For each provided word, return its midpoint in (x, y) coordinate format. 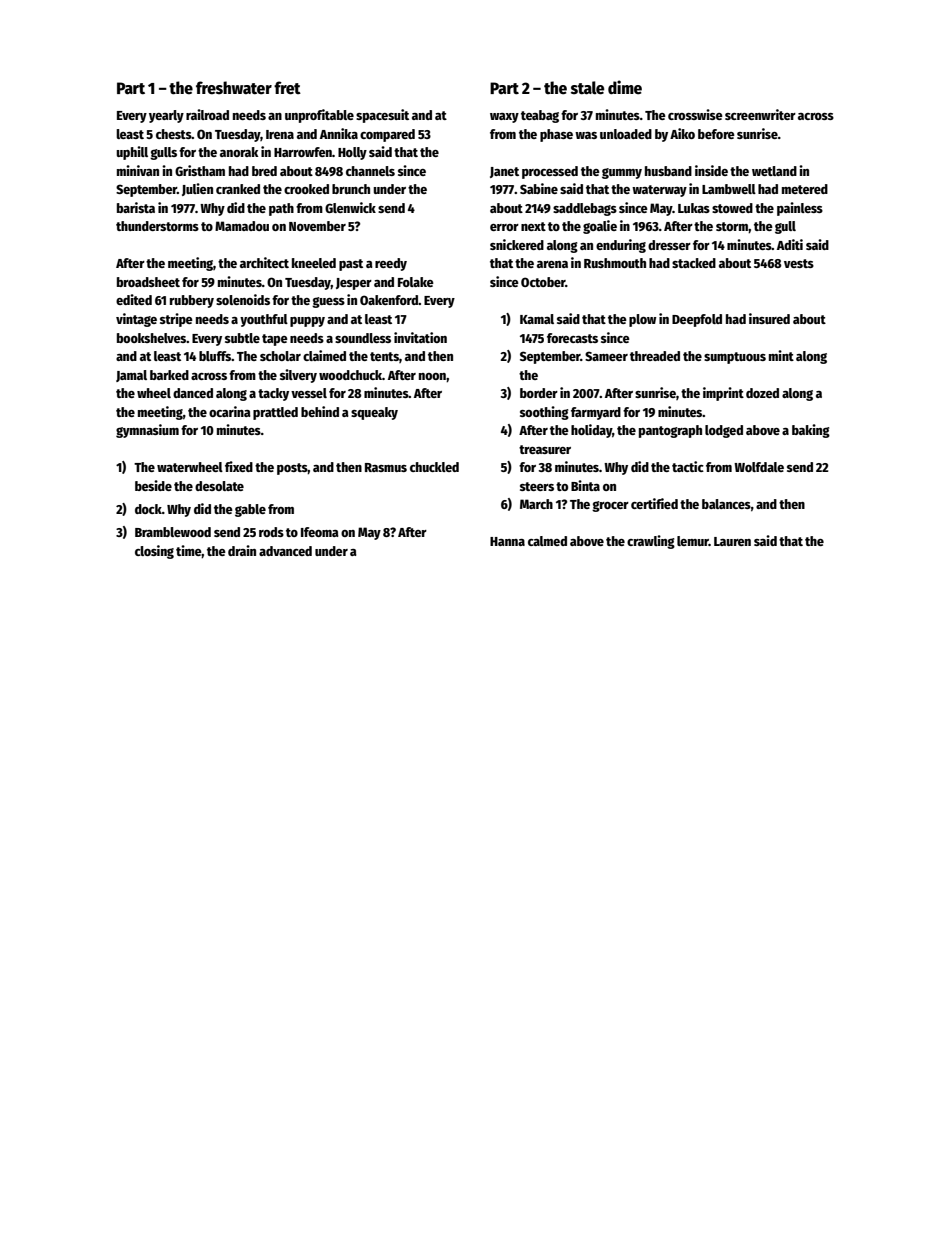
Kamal (537, 319)
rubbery (192, 301)
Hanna (507, 541)
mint (781, 355)
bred (264, 171)
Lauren (732, 541)
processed (550, 172)
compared (387, 135)
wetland (774, 171)
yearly (166, 116)
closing (154, 552)
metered (805, 189)
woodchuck (350, 375)
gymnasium (147, 431)
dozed (762, 393)
